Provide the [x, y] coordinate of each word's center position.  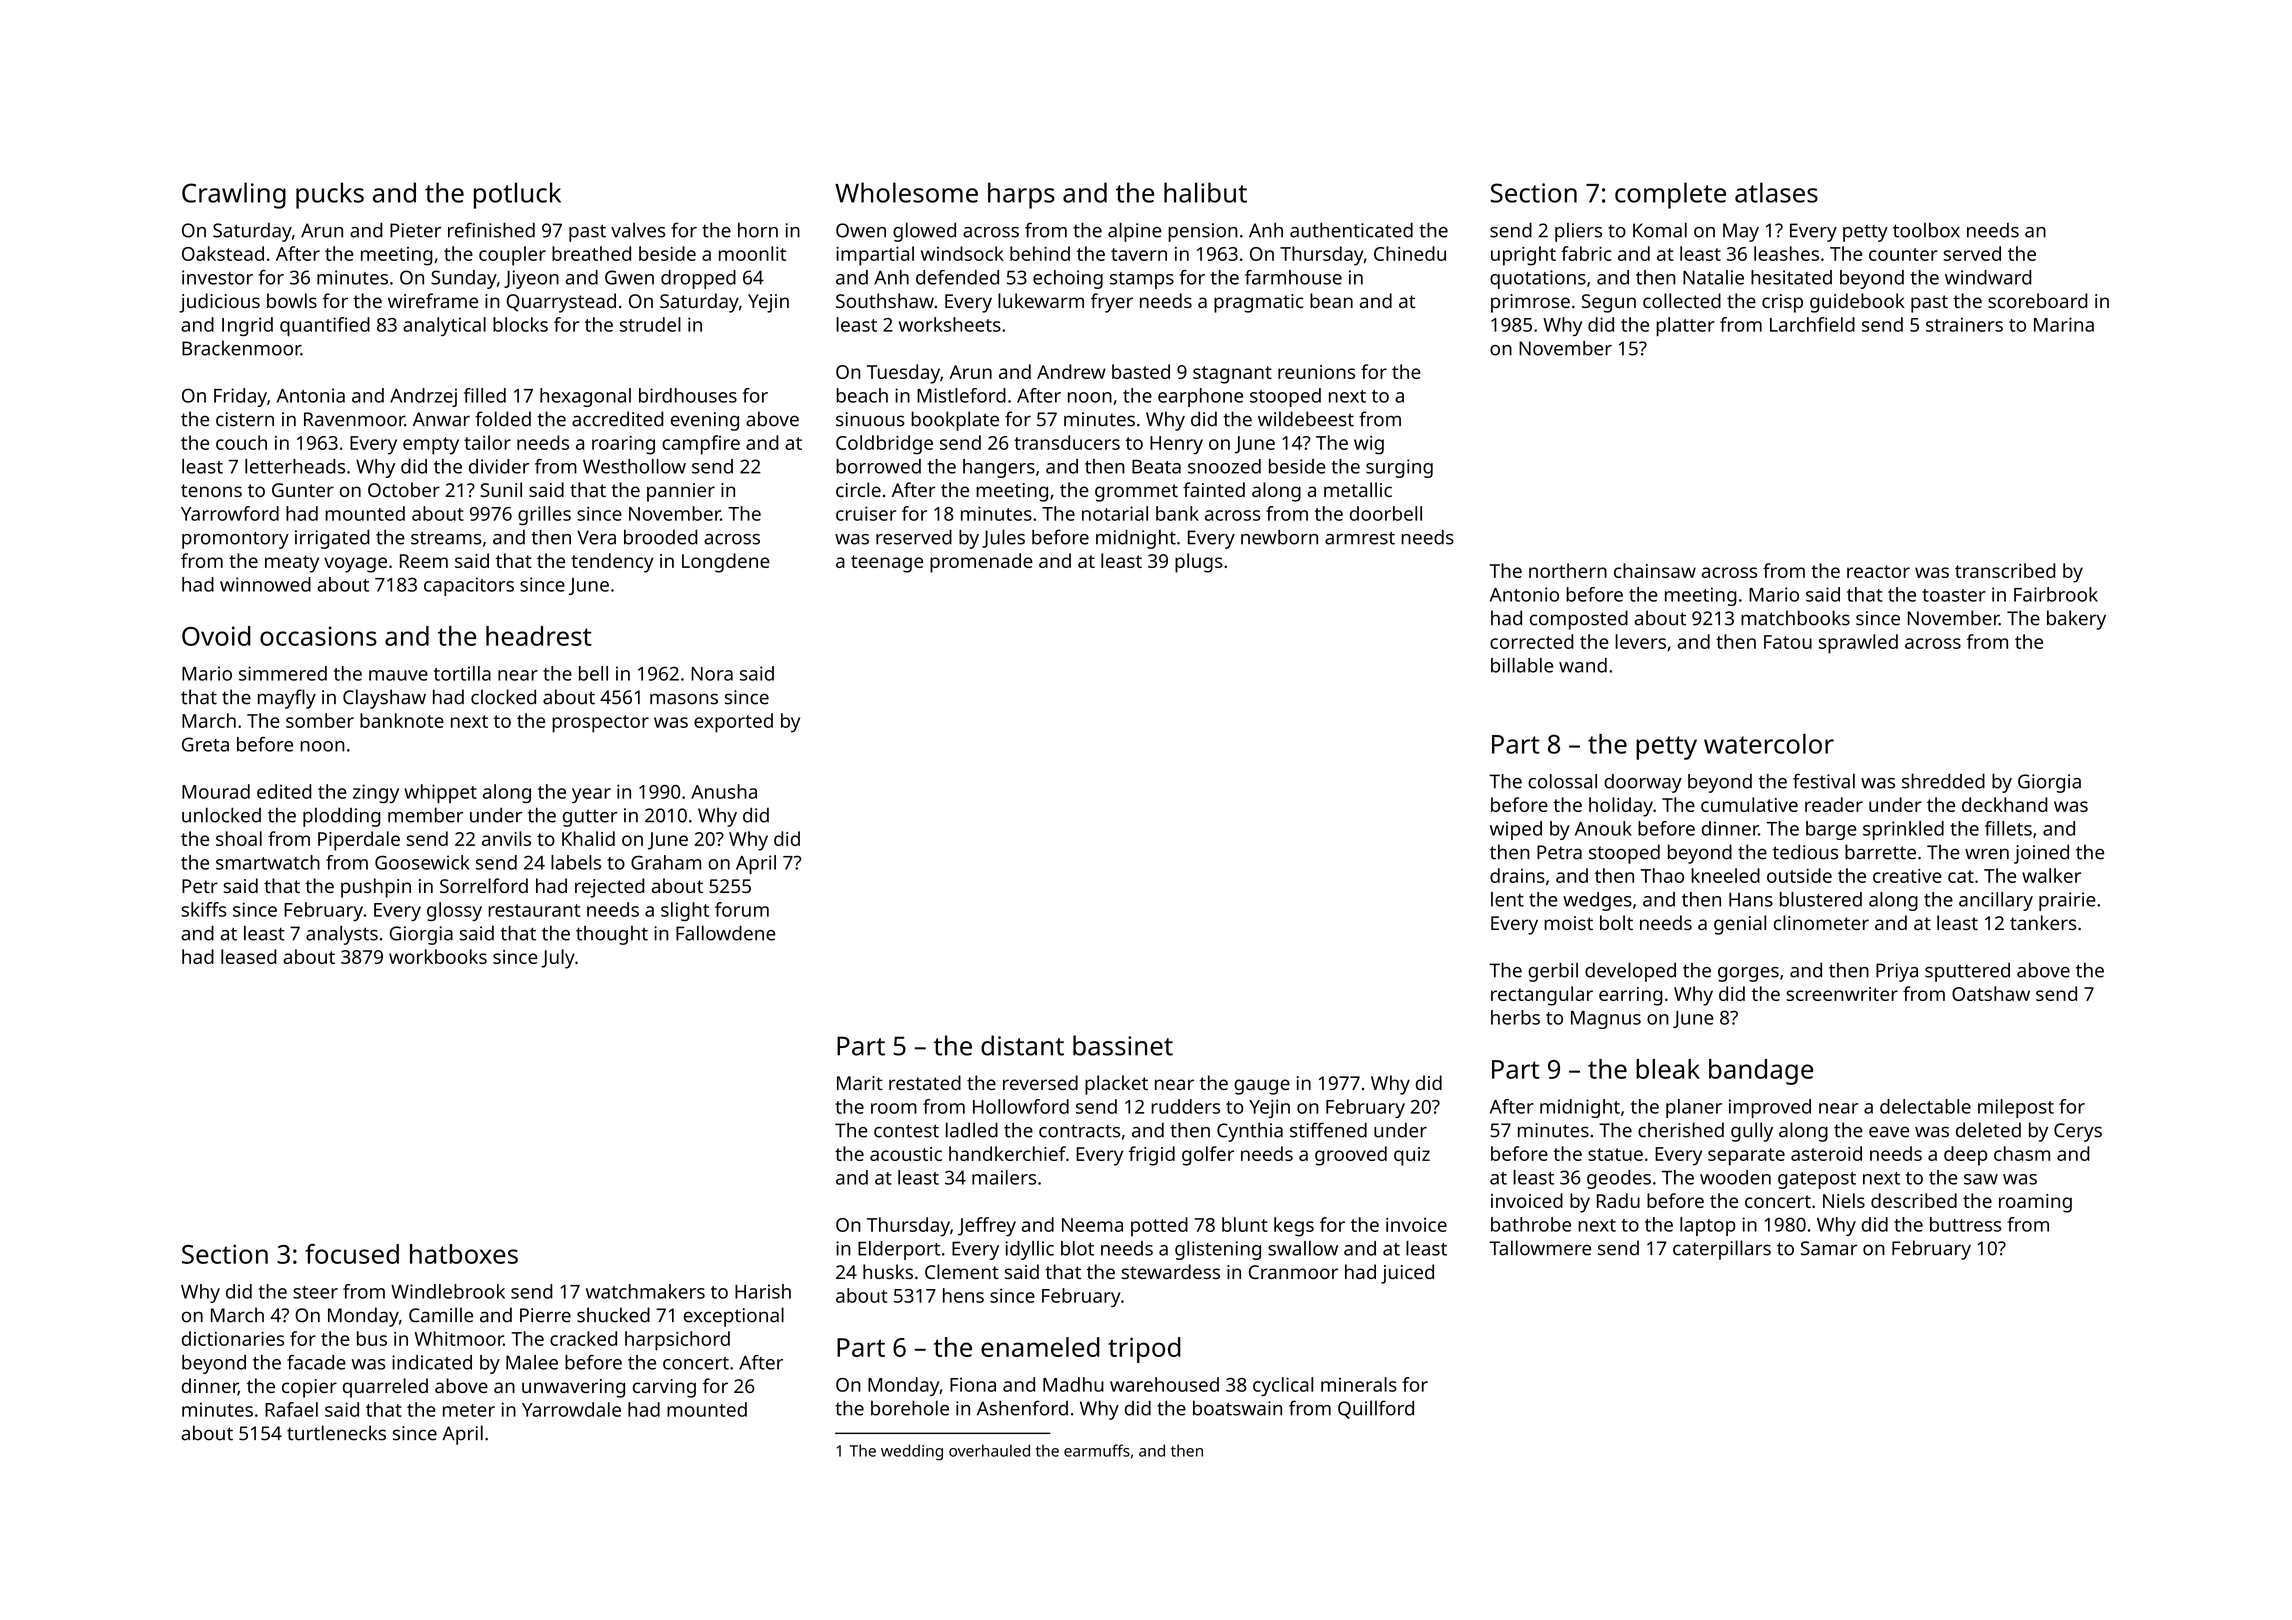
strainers [1964, 324]
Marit [860, 1083]
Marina [2064, 324]
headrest [539, 636]
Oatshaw [1991, 993]
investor [217, 277]
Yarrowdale [571, 1409]
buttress [1966, 1224]
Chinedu [1410, 253]
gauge [1262, 1087]
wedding [912, 1452]
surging [1399, 468]
